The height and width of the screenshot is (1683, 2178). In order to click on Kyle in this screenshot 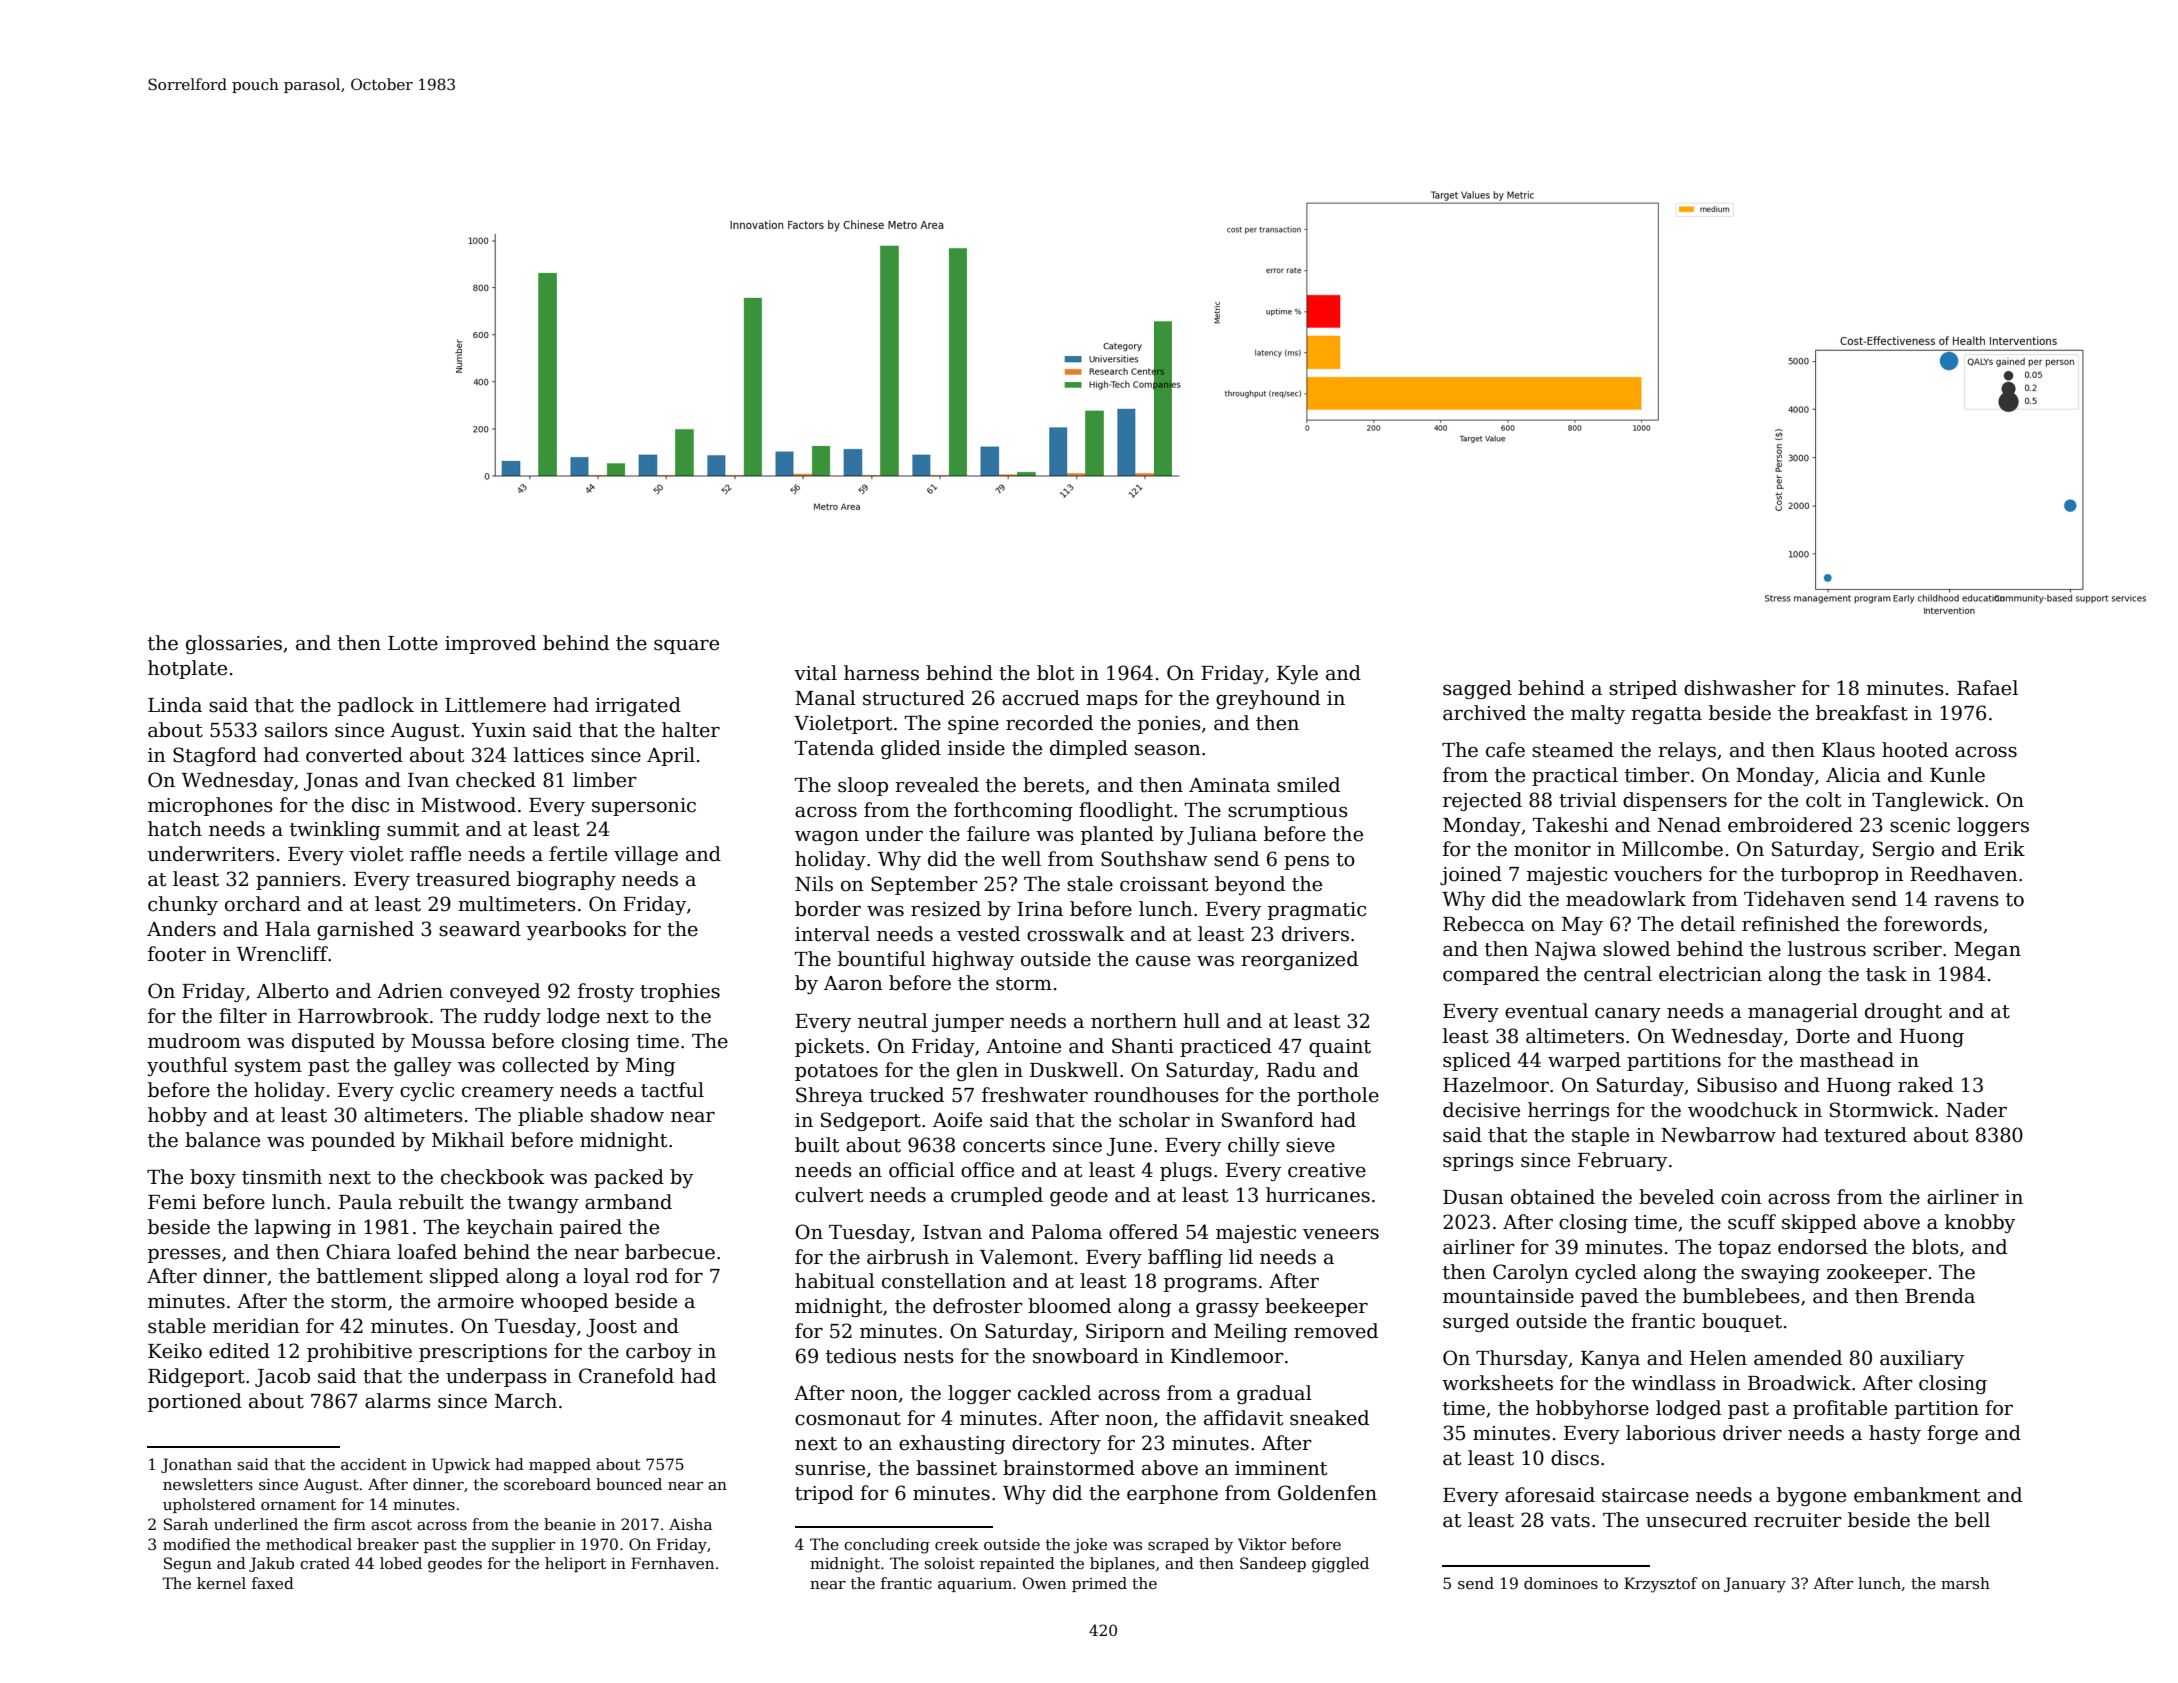, I will do `click(1297, 674)`.
